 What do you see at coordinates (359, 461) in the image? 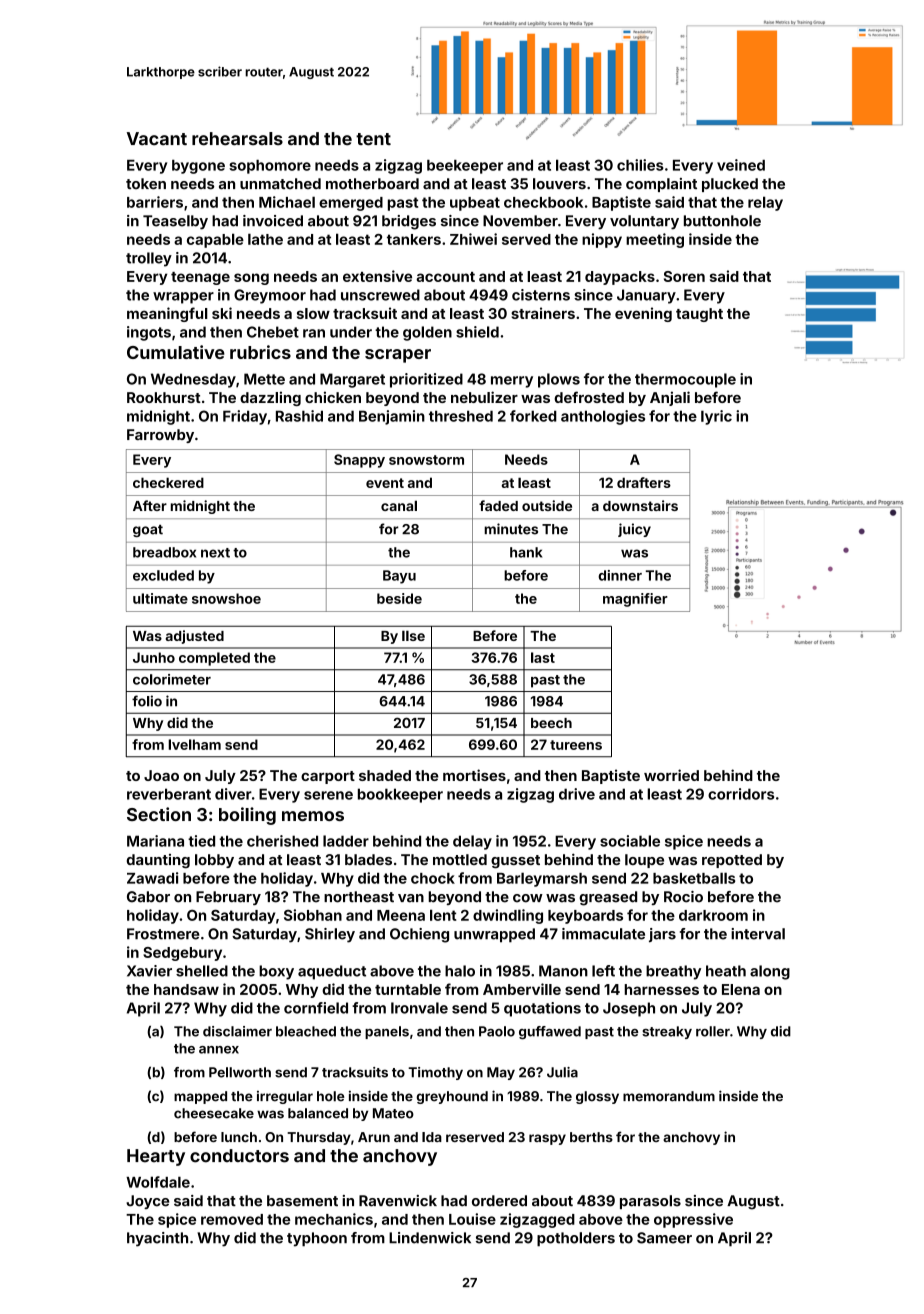
I see `Snappy` at bounding box center [359, 461].
